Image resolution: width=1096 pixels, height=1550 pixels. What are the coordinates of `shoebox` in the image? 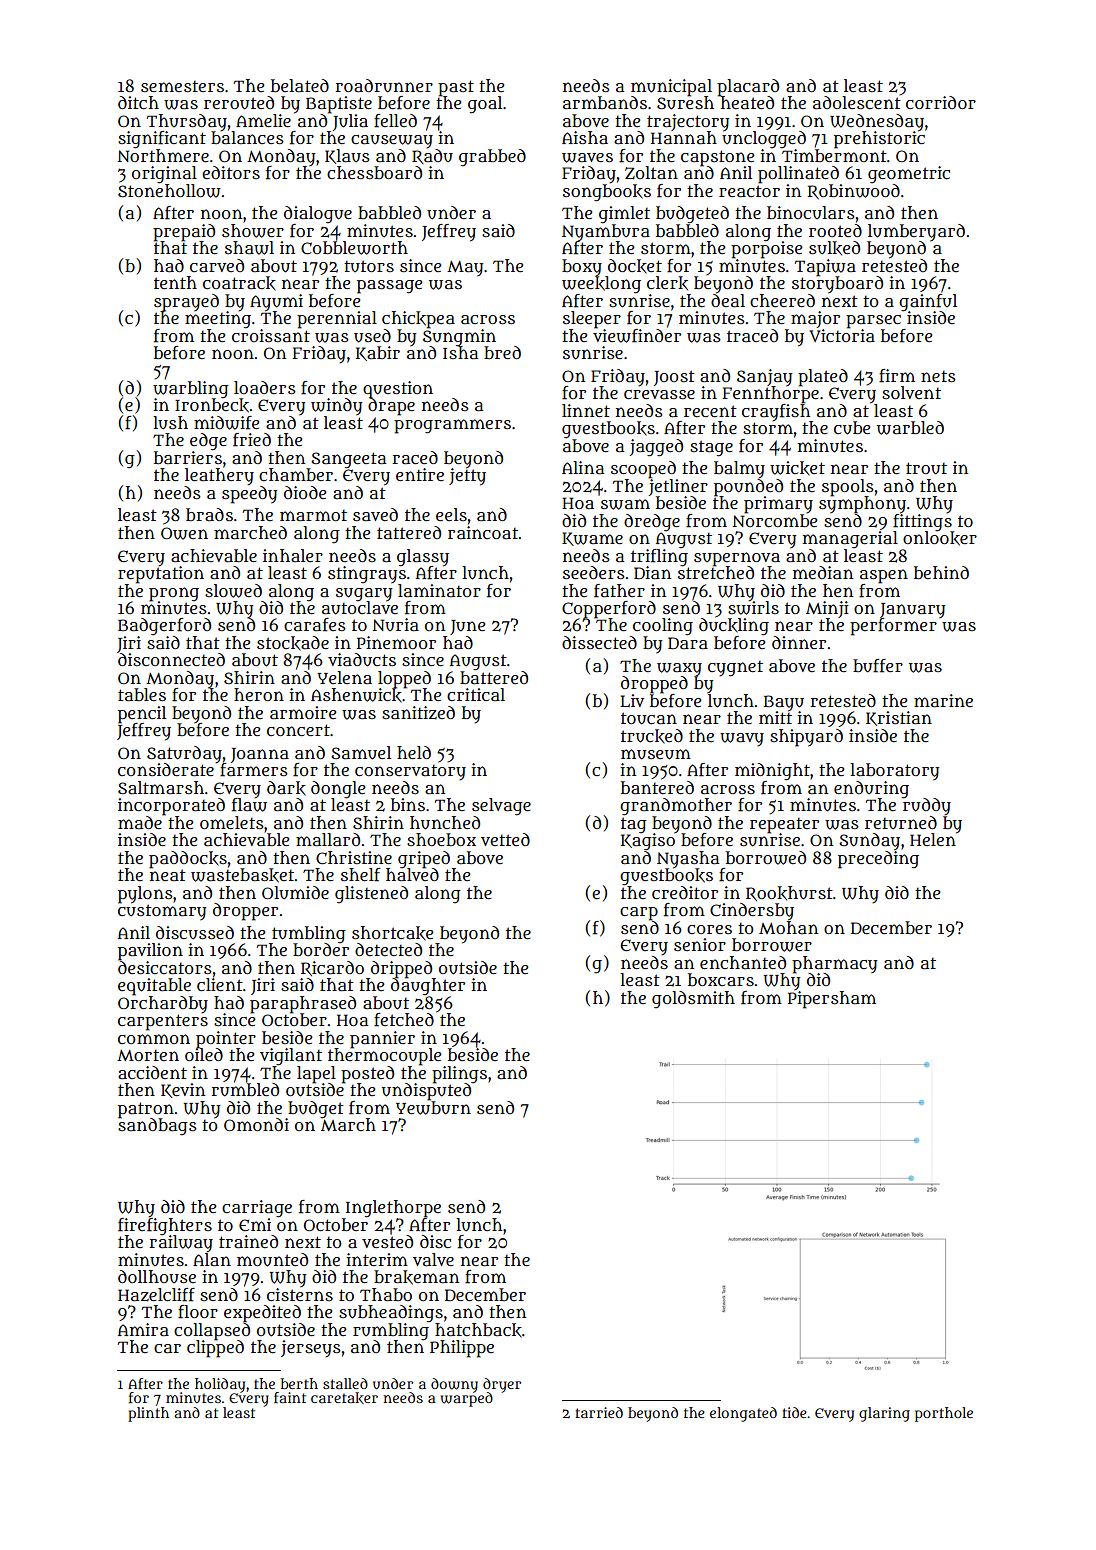 It's located at (441, 839).
